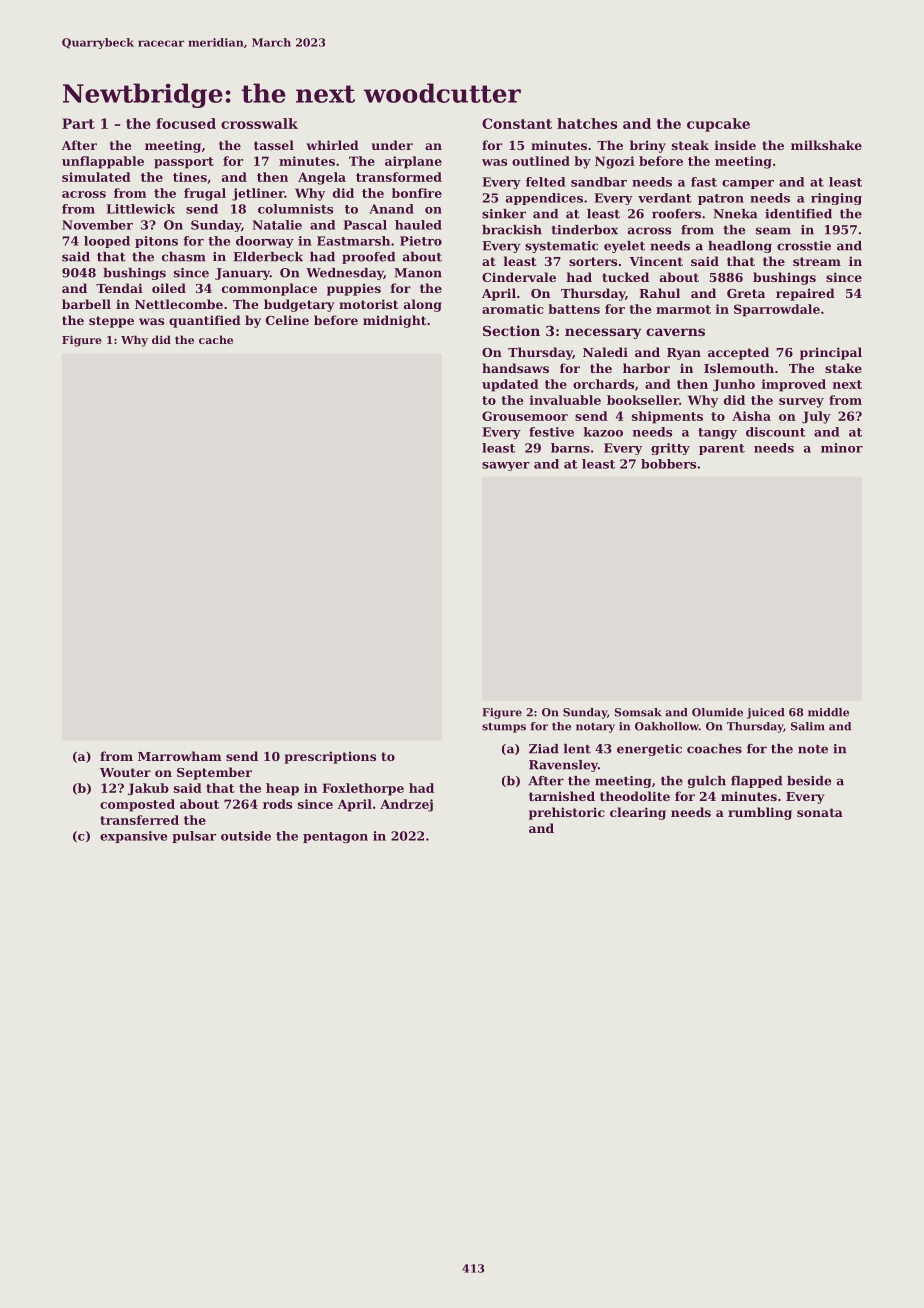 This image has width=924, height=1308. What do you see at coordinates (190, 177) in the image?
I see `tines` at bounding box center [190, 177].
